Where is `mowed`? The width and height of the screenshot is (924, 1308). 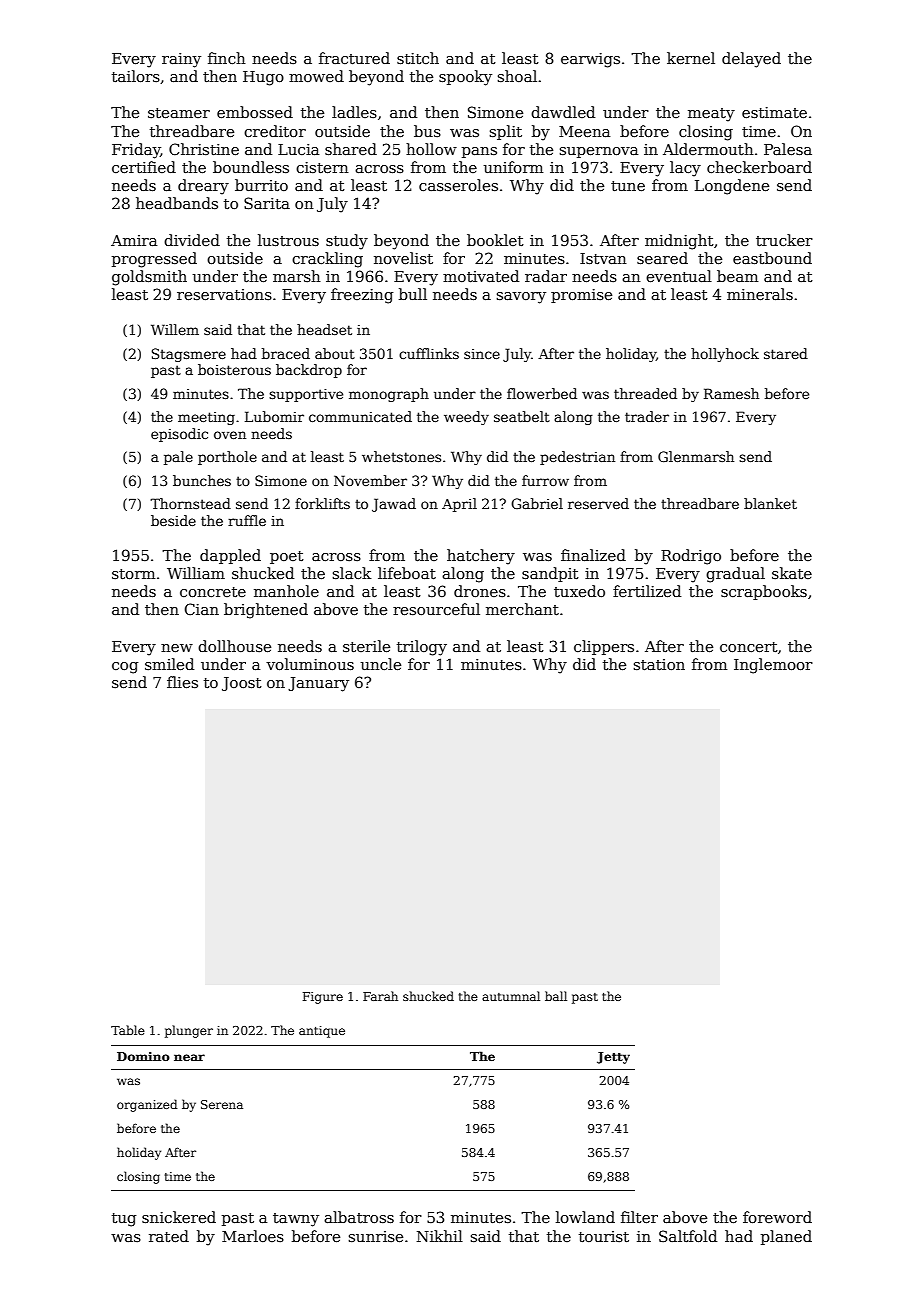
mowed is located at coordinates (316, 76).
